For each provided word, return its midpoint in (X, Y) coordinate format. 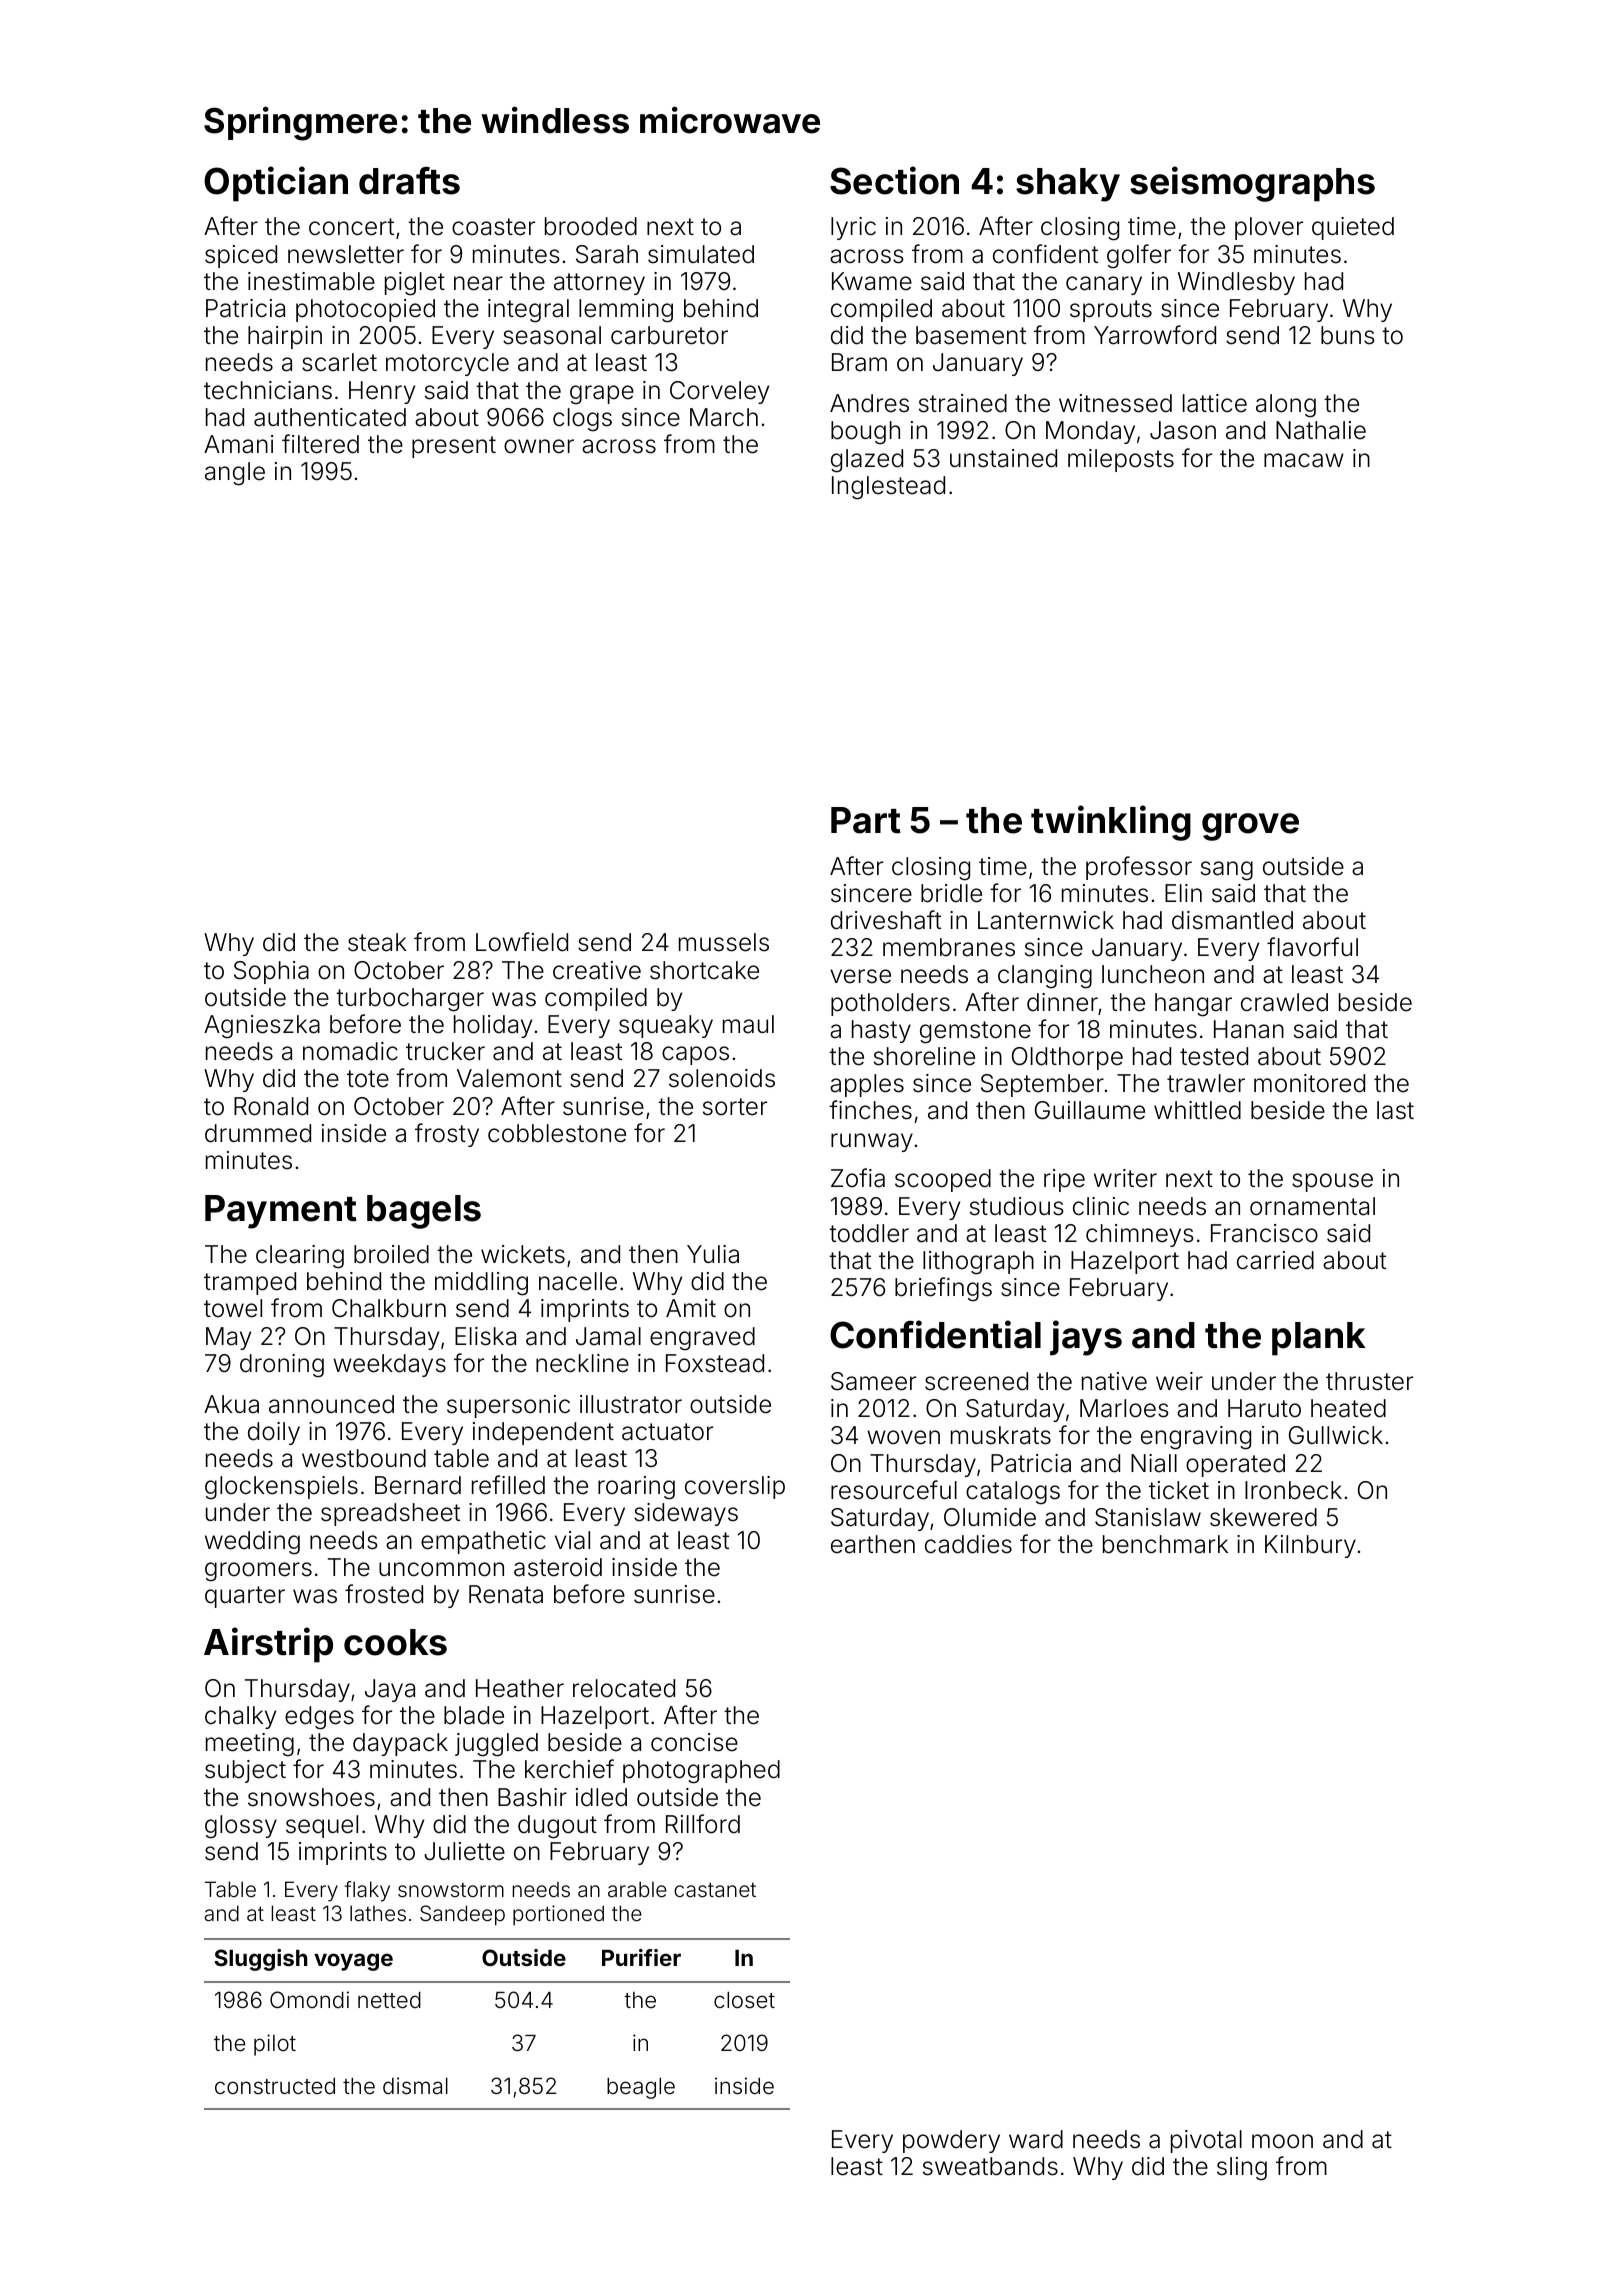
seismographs (1252, 184)
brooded (591, 226)
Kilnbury (1310, 1546)
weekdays (389, 1365)
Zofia (858, 1178)
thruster (1369, 1381)
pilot (275, 2045)
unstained (1003, 458)
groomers (258, 1572)
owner (539, 446)
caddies (968, 1544)
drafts (409, 181)
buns (1348, 335)
